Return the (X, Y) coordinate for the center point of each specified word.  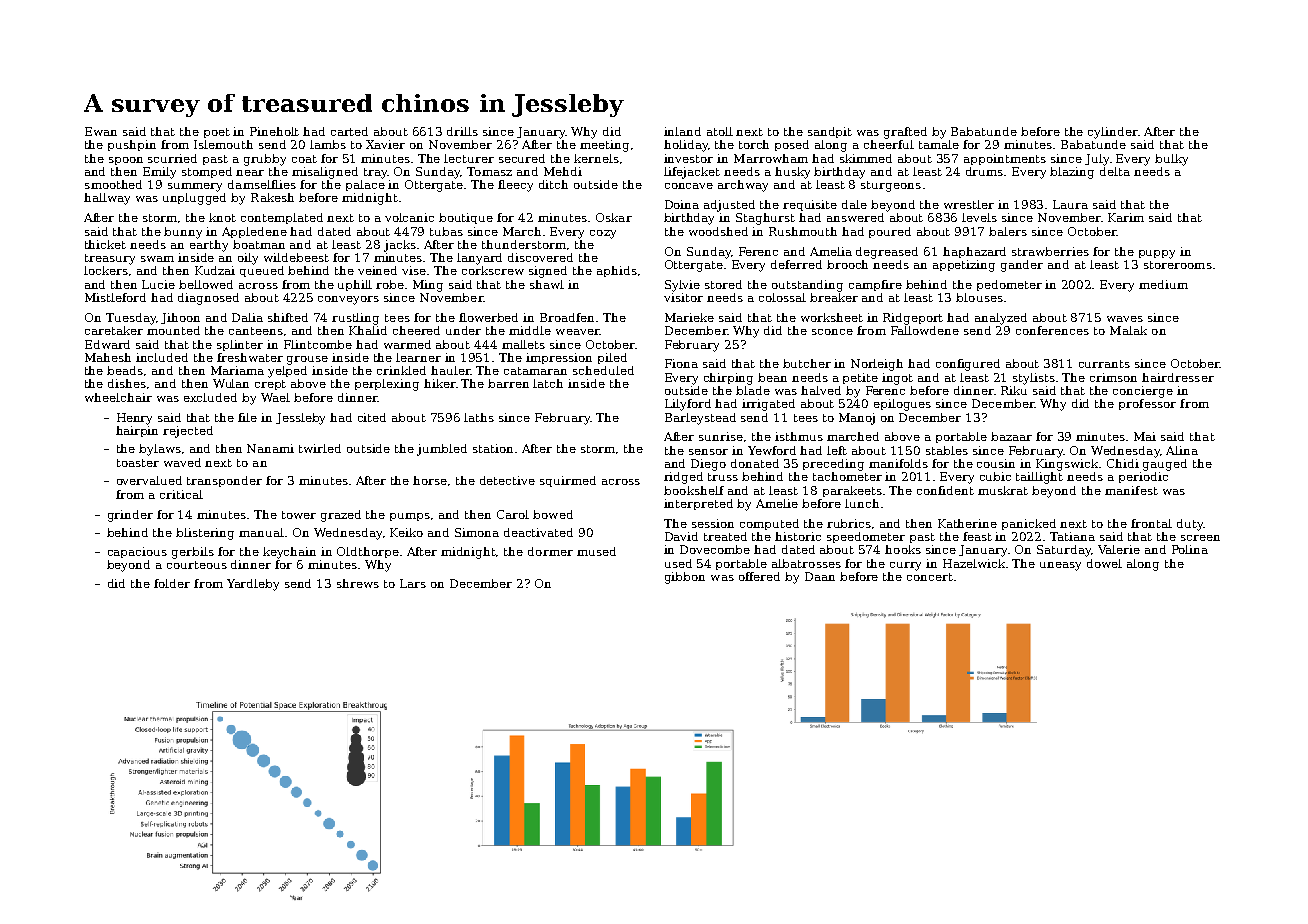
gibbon (685, 578)
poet (217, 133)
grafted (905, 133)
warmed (407, 344)
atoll (720, 131)
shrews (358, 583)
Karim (1126, 217)
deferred (796, 264)
